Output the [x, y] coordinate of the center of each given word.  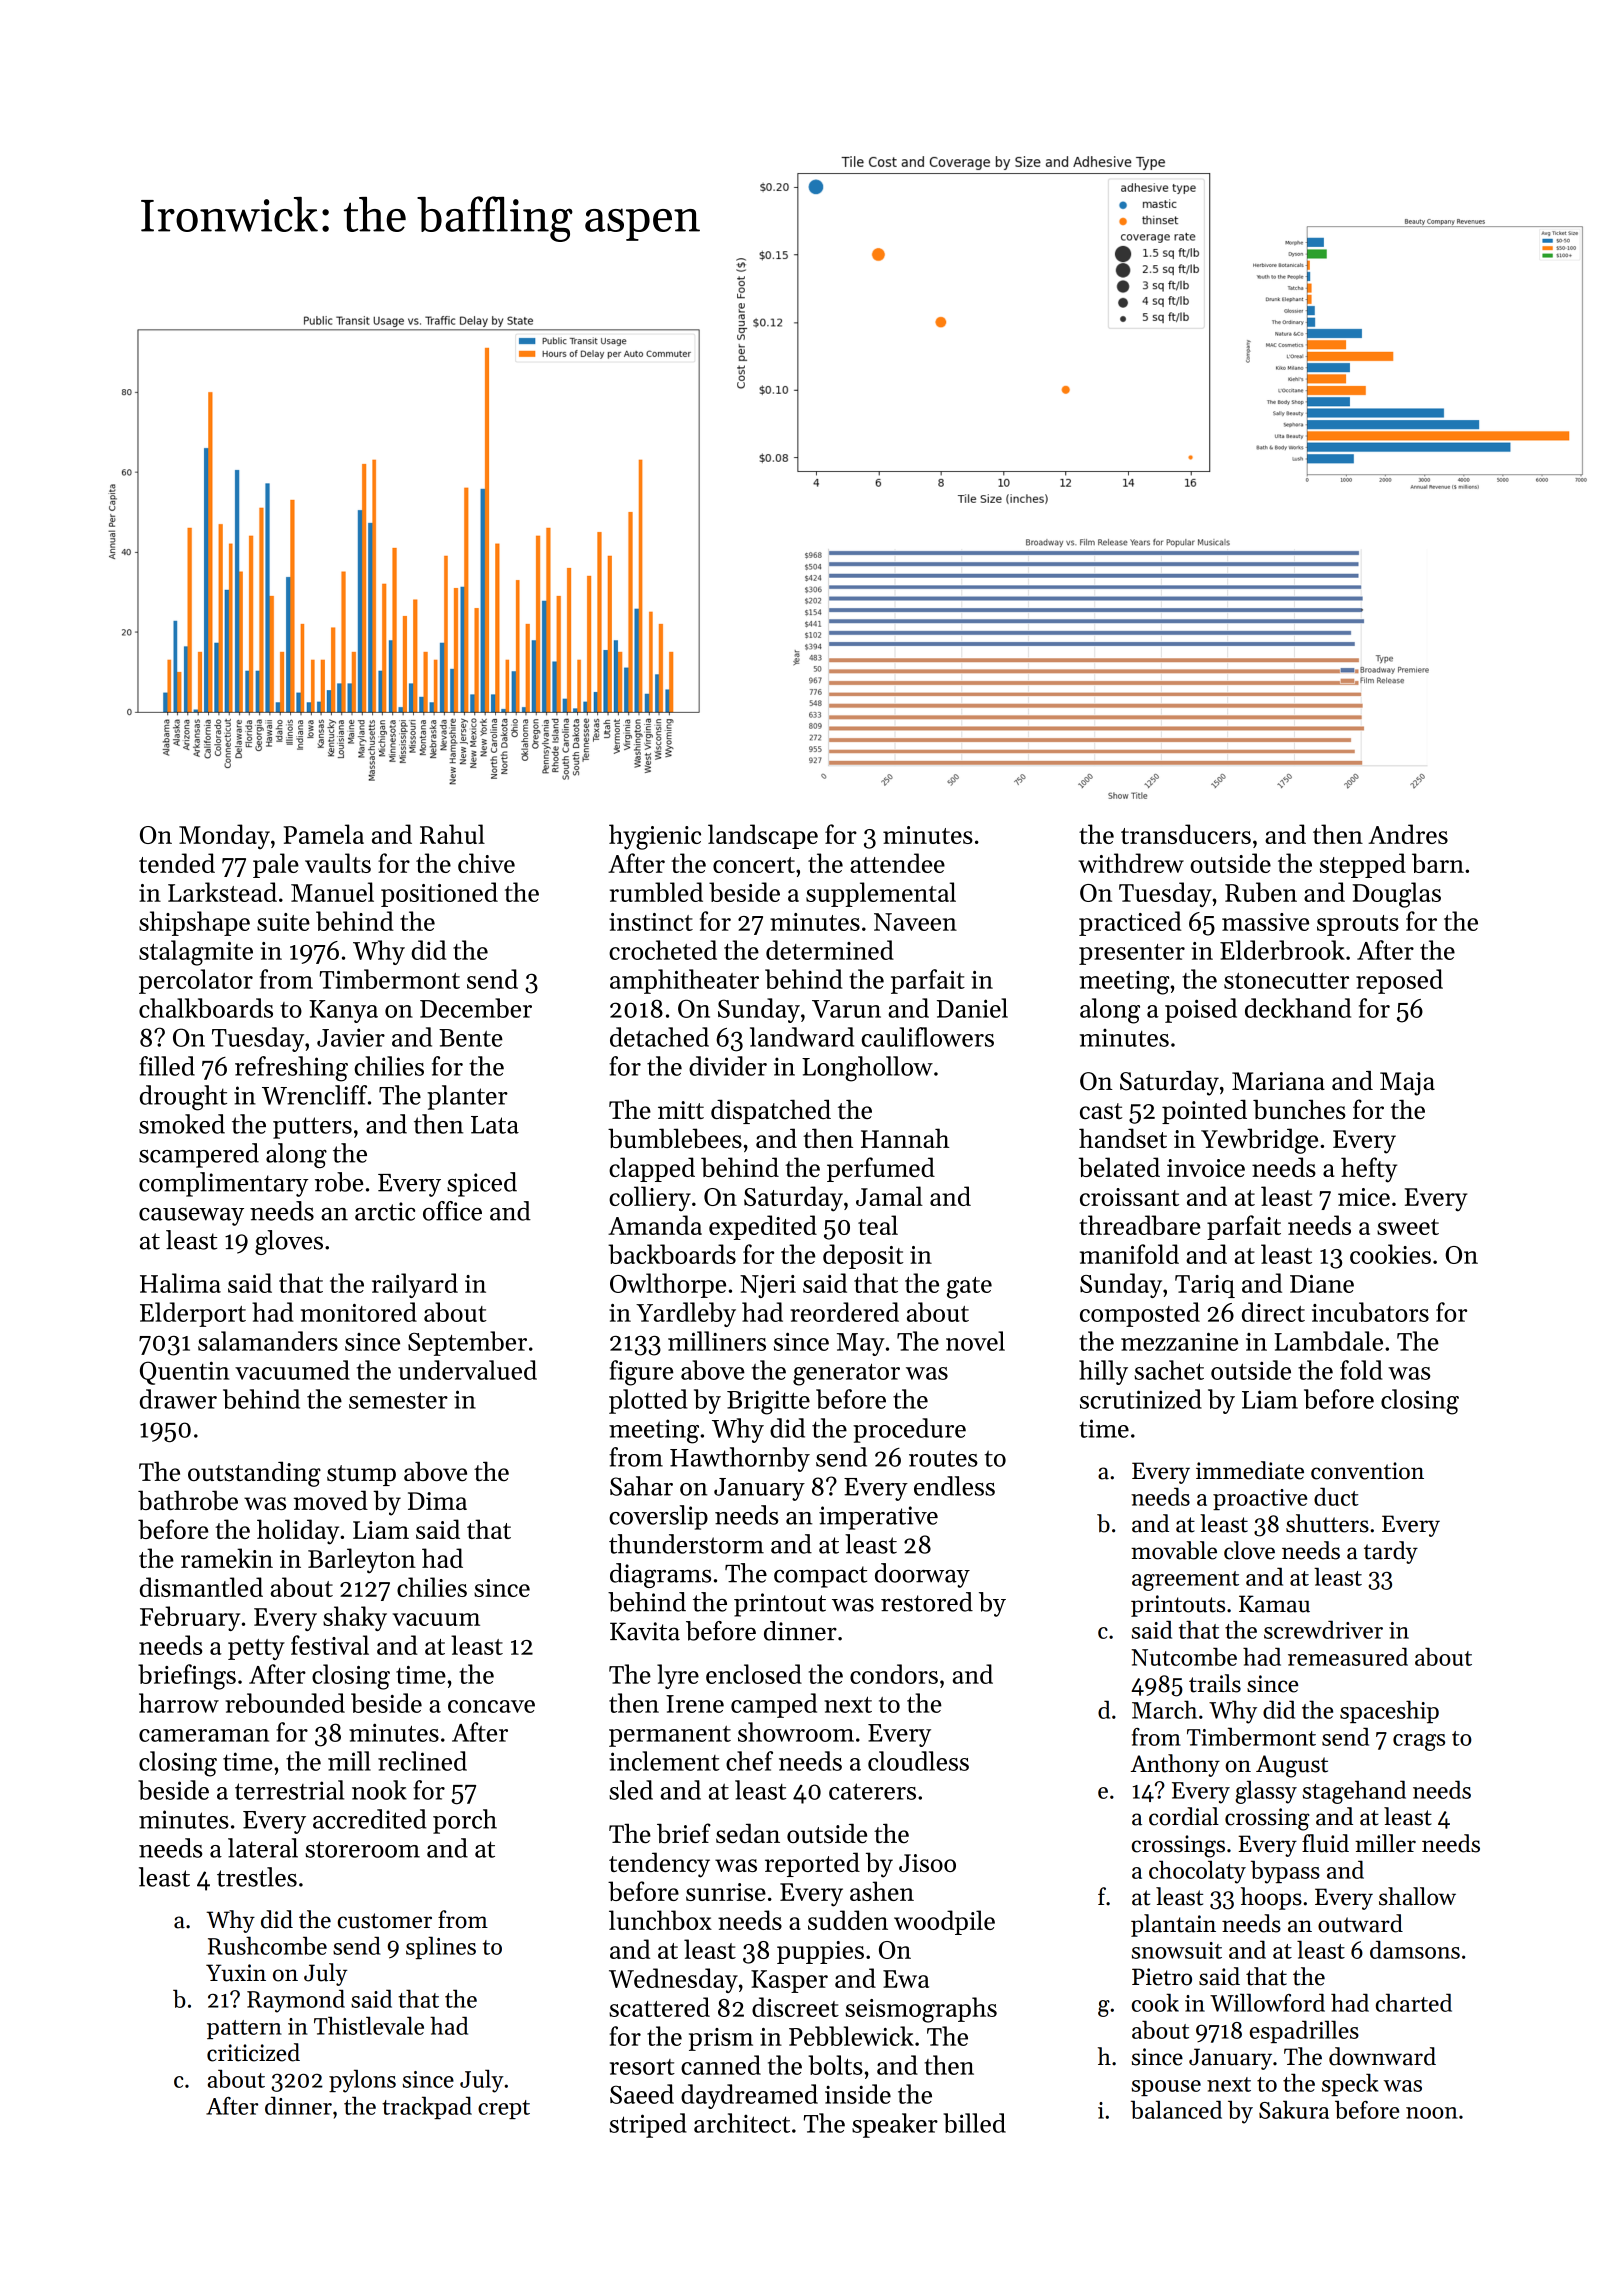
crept [504, 2109]
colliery [650, 1198]
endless [954, 1486]
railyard [415, 1285]
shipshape [194, 923]
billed [974, 2123]
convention [1367, 1471]
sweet [1408, 1227]
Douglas [1396, 895]
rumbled [656, 892]
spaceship [1389, 1711]
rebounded [285, 1703]
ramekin [227, 1558]
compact [820, 1577]
